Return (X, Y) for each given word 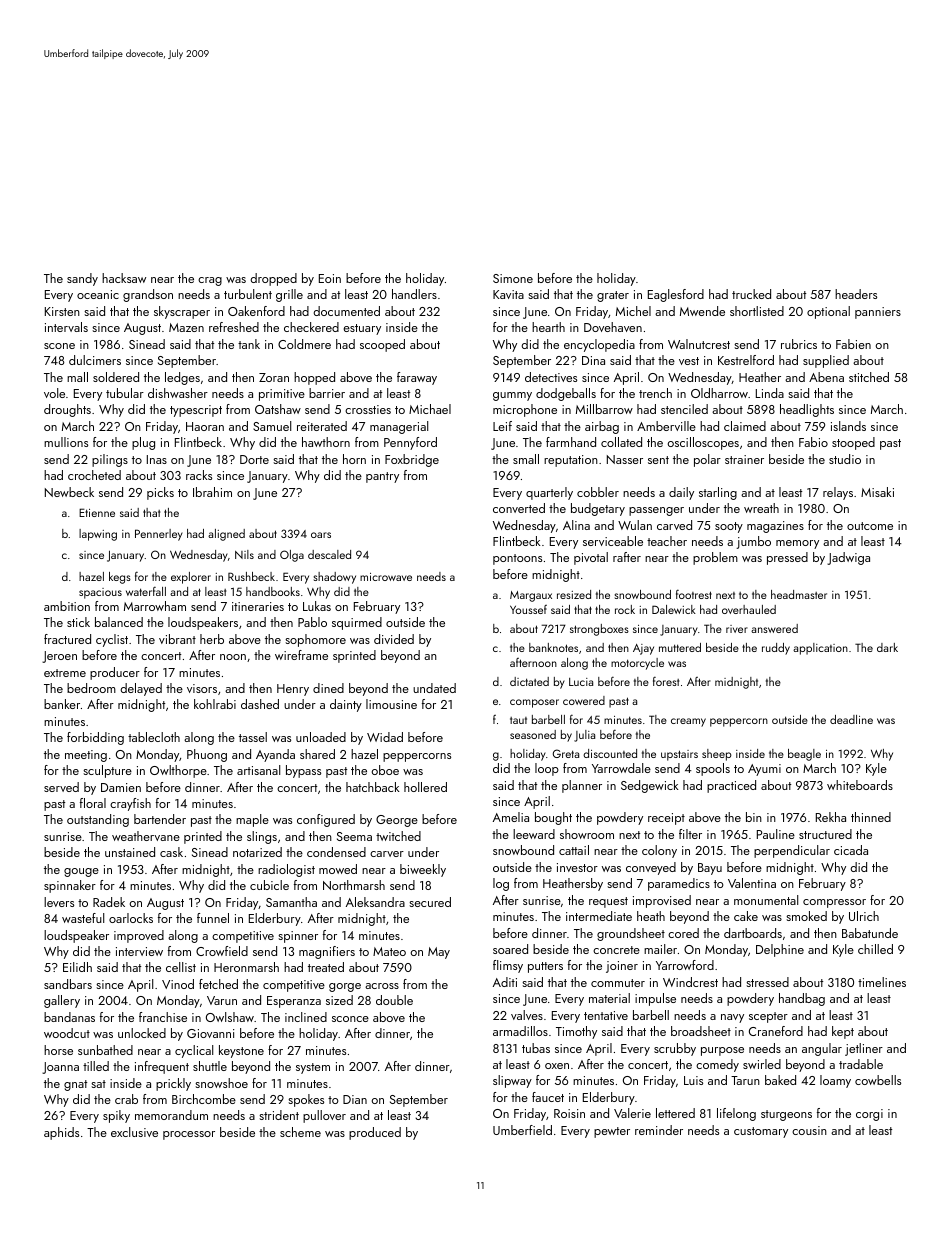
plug (143, 443)
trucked (751, 294)
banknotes (553, 647)
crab (126, 1099)
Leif (502, 426)
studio (845, 459)
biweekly (423, 870)
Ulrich (864, 916)
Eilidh (77, 967)
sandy (82, 279)
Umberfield (522, 1130)
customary (761, 1132)
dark (887, 647)
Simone (513, 278)
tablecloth (154, 737)
